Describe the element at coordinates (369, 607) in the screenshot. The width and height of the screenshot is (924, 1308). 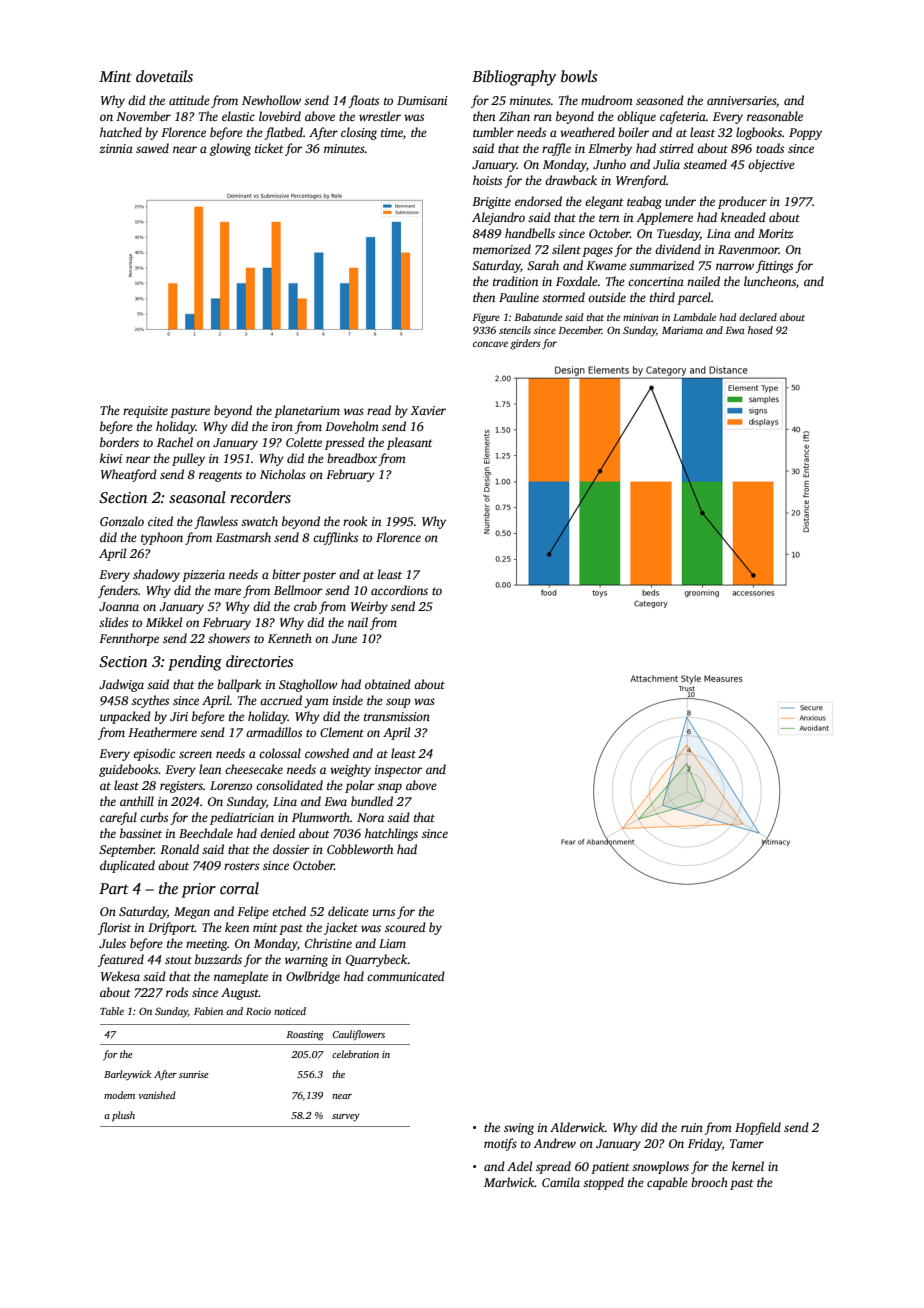
I see `Weirby` at that location.
